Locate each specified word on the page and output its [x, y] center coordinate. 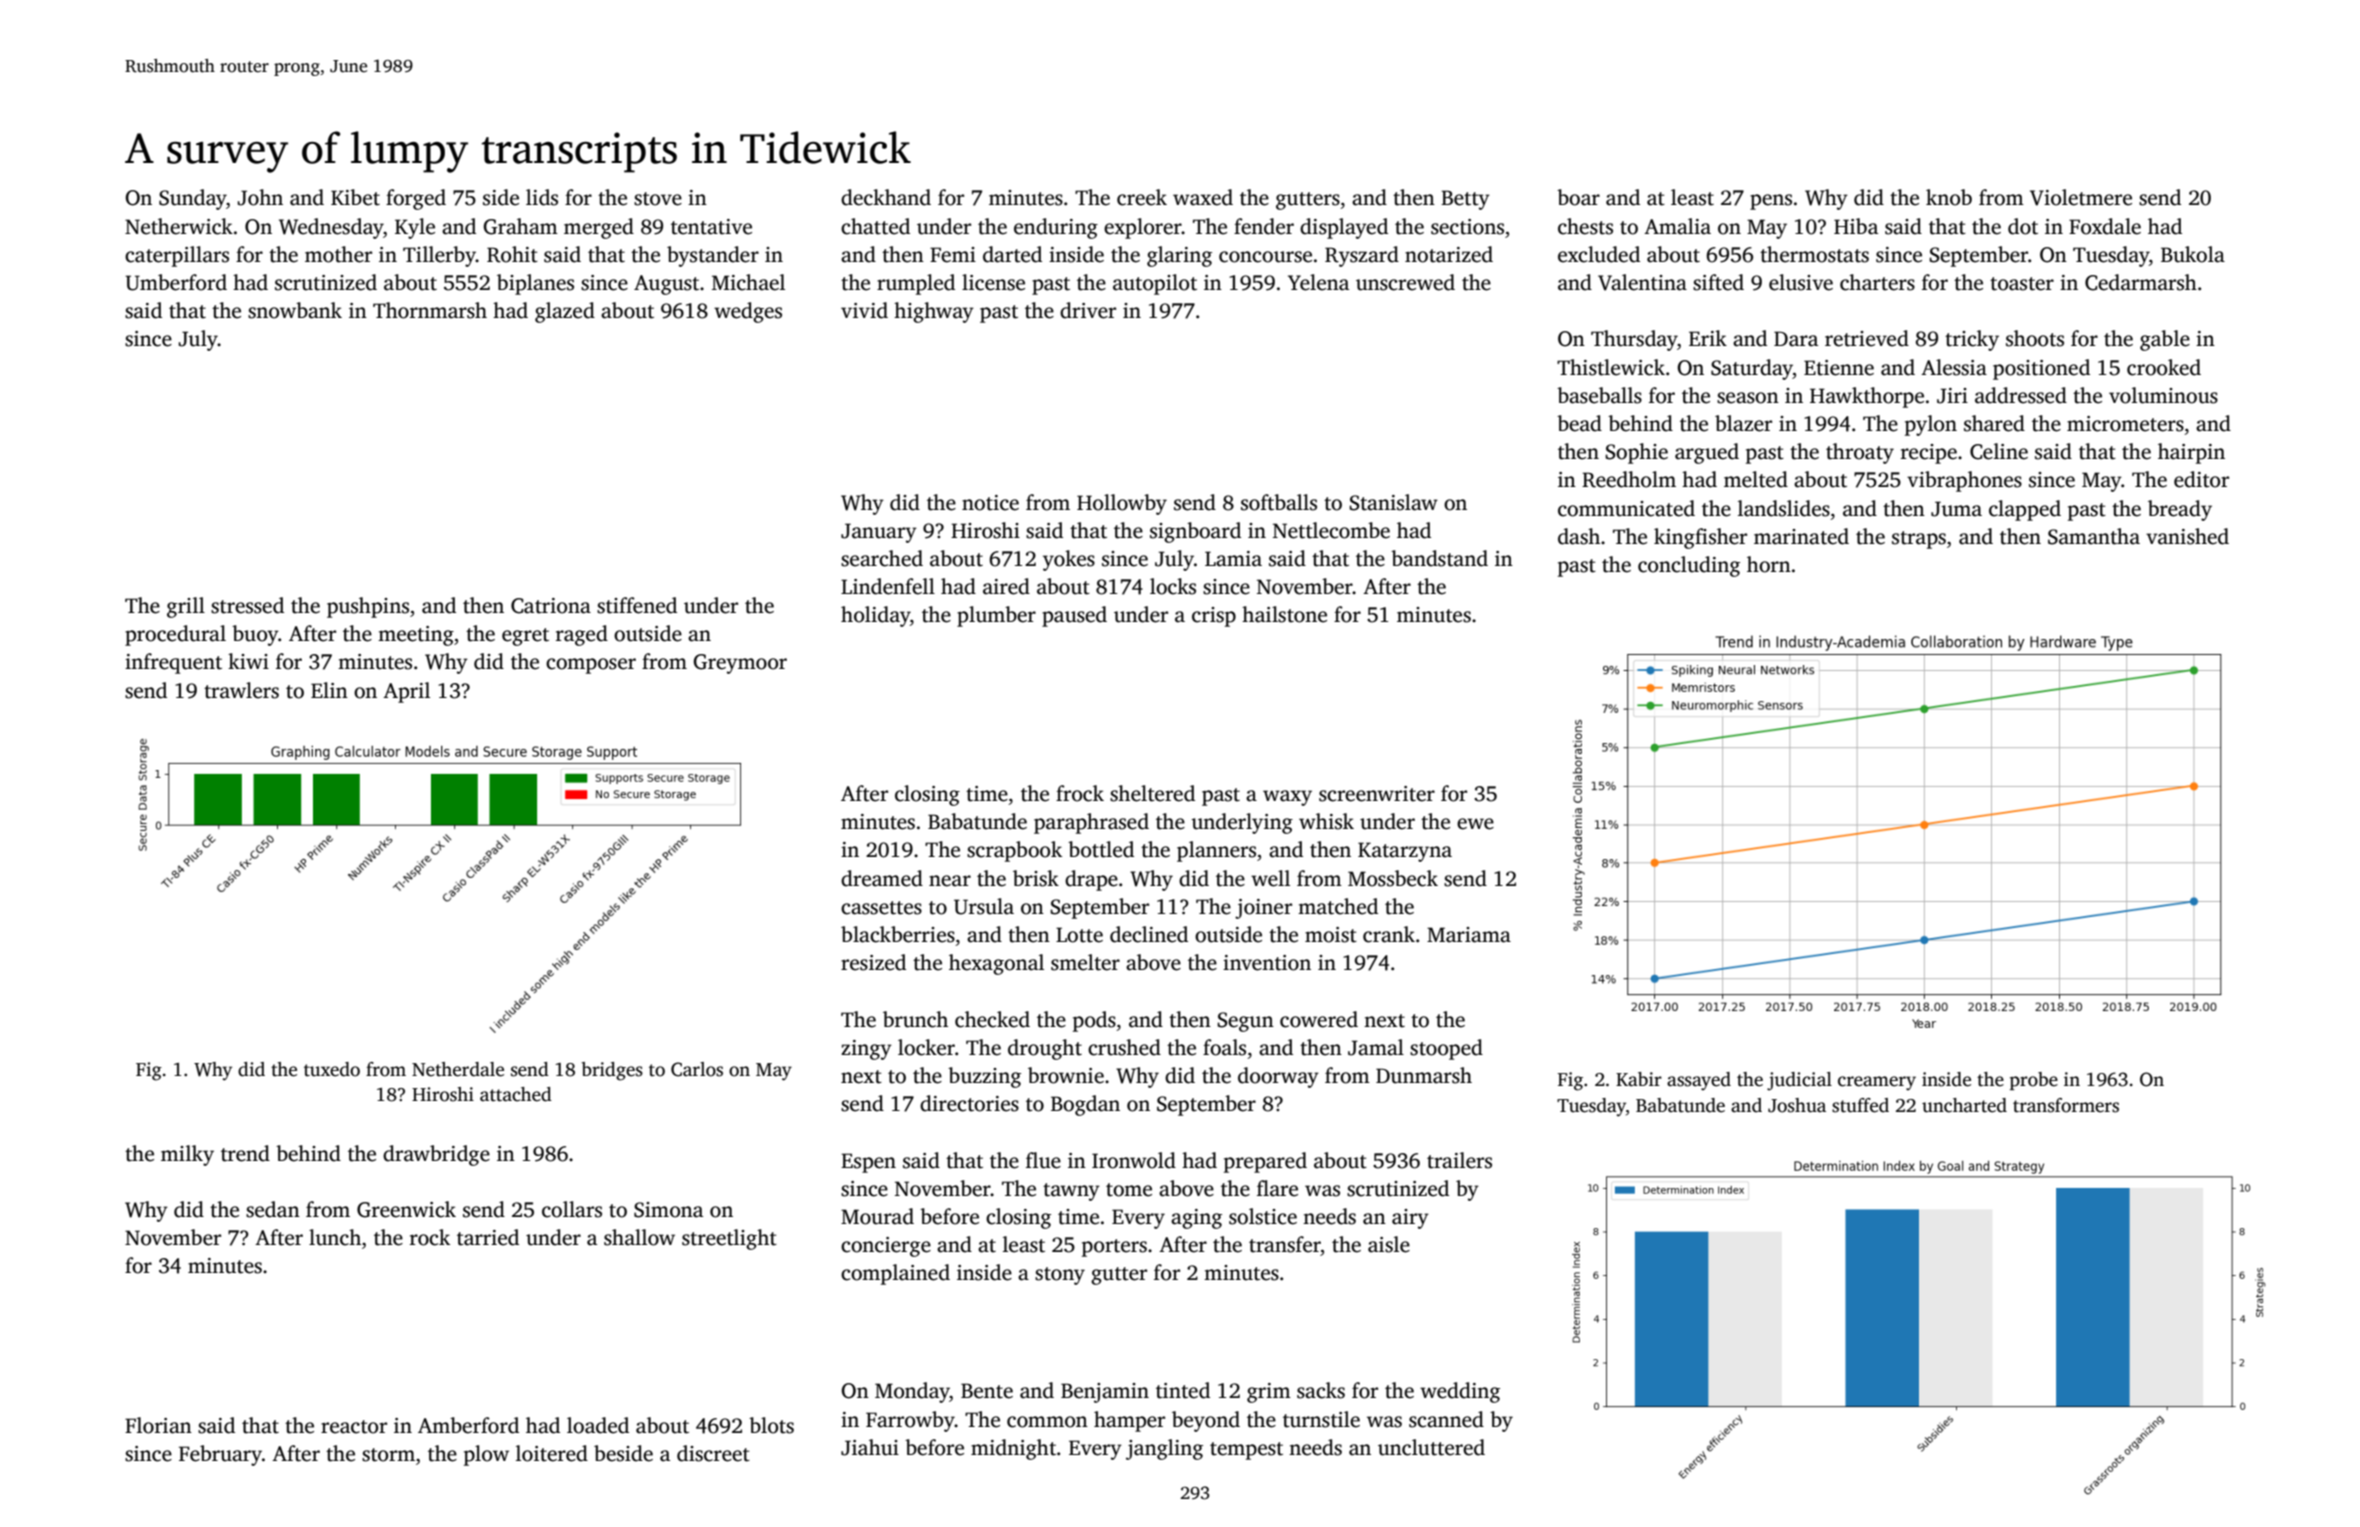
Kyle [415, 228]
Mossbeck [1393, 878]
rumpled [916, 284]
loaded [598, 1425]
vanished [2187, 536]
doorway [1278, 1077]
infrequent [173, 663]
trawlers [241, 690]
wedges [748, 312]
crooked [2164, 367]
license [993, 282]
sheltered [1152, 793]
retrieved [1867, 338]
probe [2034, 1081]
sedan [273, 1209]
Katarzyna [1405, 852]
